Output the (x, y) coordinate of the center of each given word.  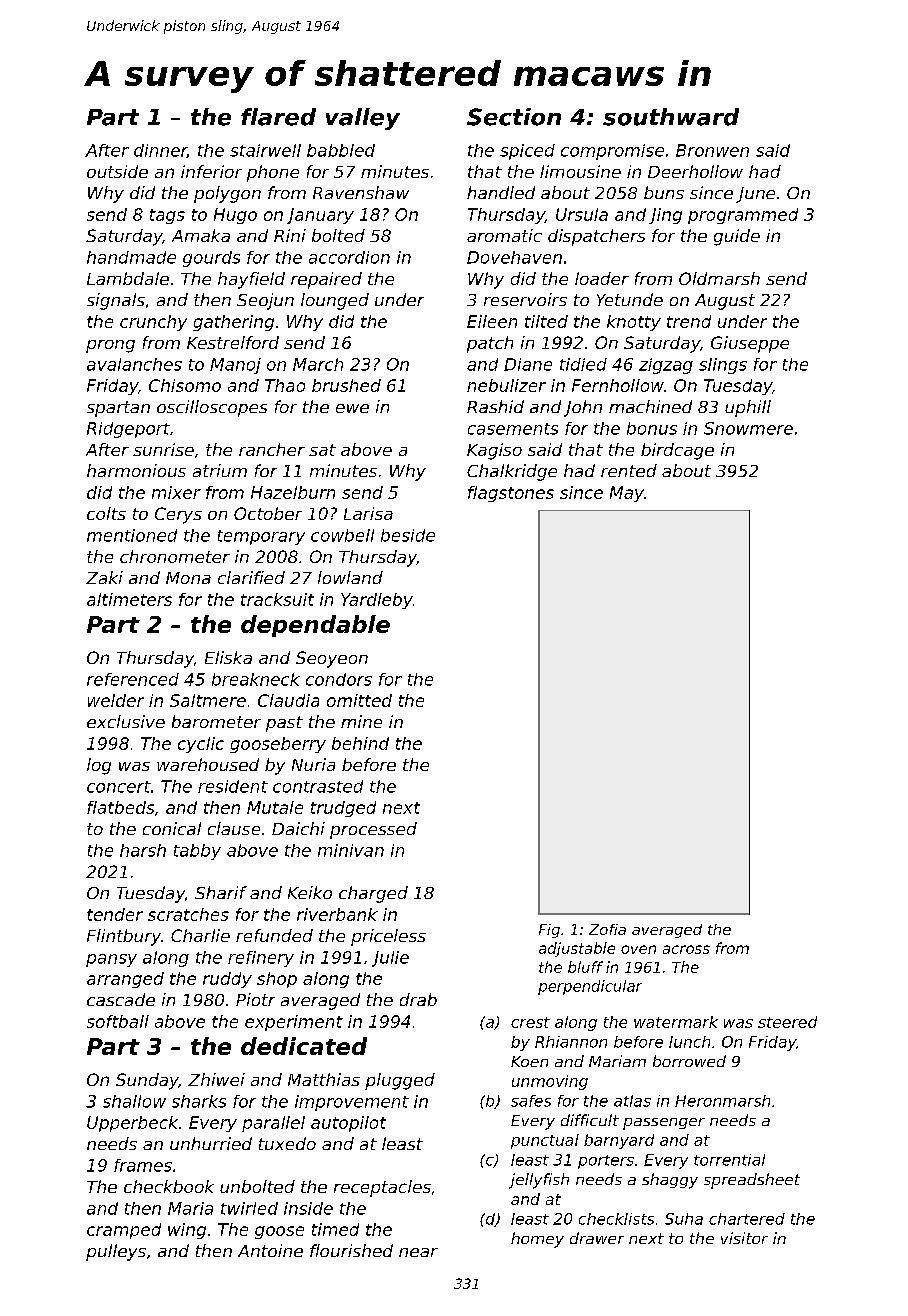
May (627, 494)
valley (363, 119)
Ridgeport (128, 430)
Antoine (270, 1250)
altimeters (129, 599)
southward (671, 117)
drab (418, 999)
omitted (359, 700)
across (686, 949)
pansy (111, 960)
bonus (652, 428)
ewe (352, 408)
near (418, 1252)
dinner (160, 151)
